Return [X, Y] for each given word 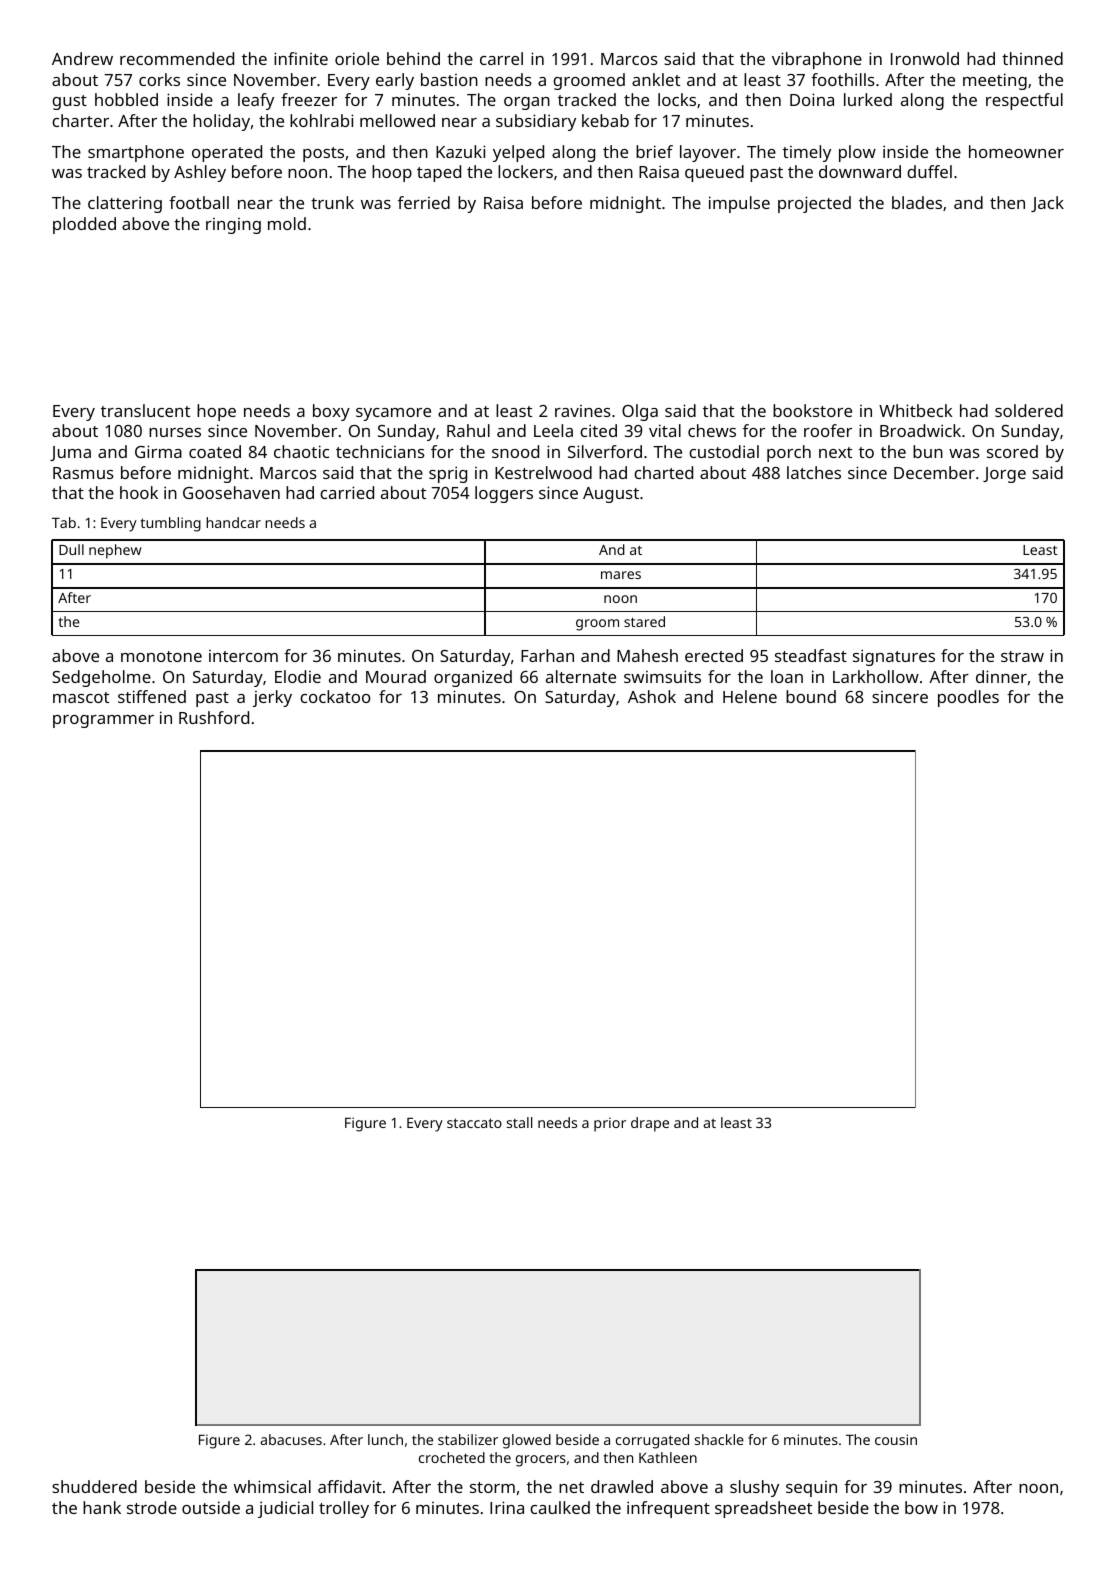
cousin [896, 1439]
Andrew [82, 58]
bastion [449, 79]
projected [814, 204]
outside [211, 1507]
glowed [527, 1441]
